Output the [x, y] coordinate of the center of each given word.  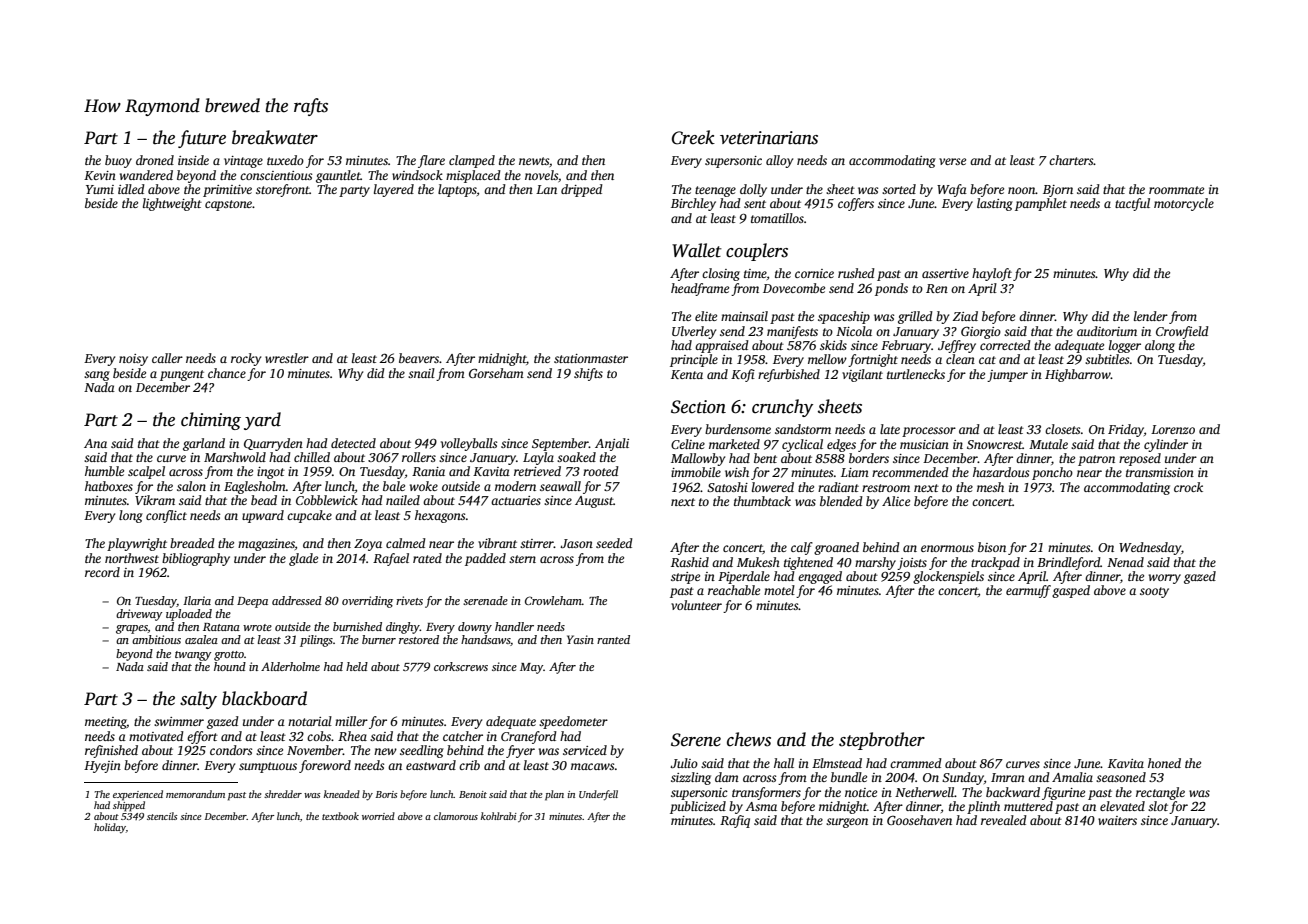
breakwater [275, 137]
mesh [990, 487]
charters [1071, 160]
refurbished [789, 375]
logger [1125, 346]
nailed [403, 500]
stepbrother [882, 741]
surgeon [847, 823]
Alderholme [290, 666]
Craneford [529, 737]
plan [554, 795]
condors [231, 750]
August [594, 502]
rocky [246, 359]
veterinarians [769, 138]
